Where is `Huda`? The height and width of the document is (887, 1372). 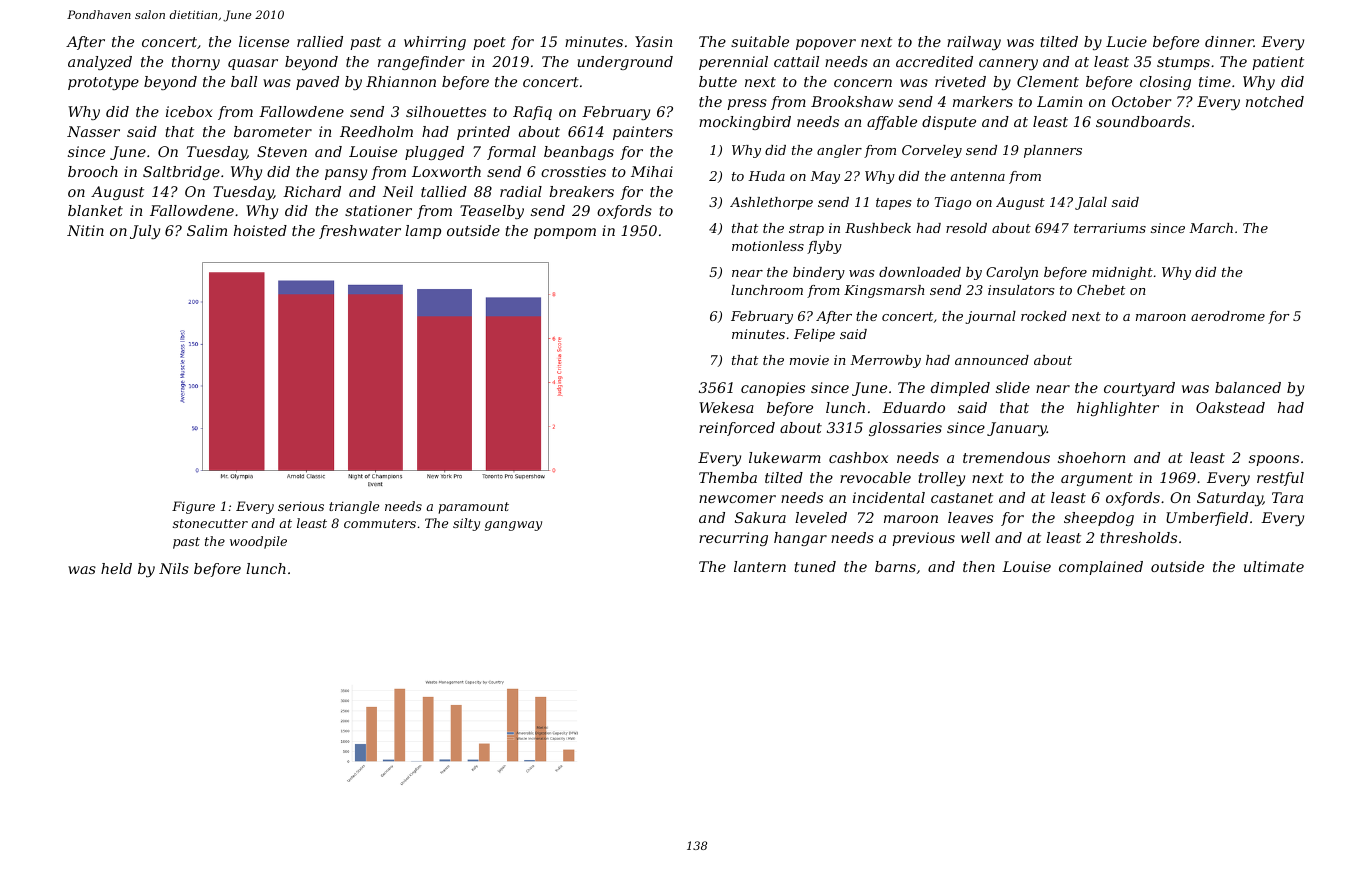
Huda is located at coordinates (766, 176).
